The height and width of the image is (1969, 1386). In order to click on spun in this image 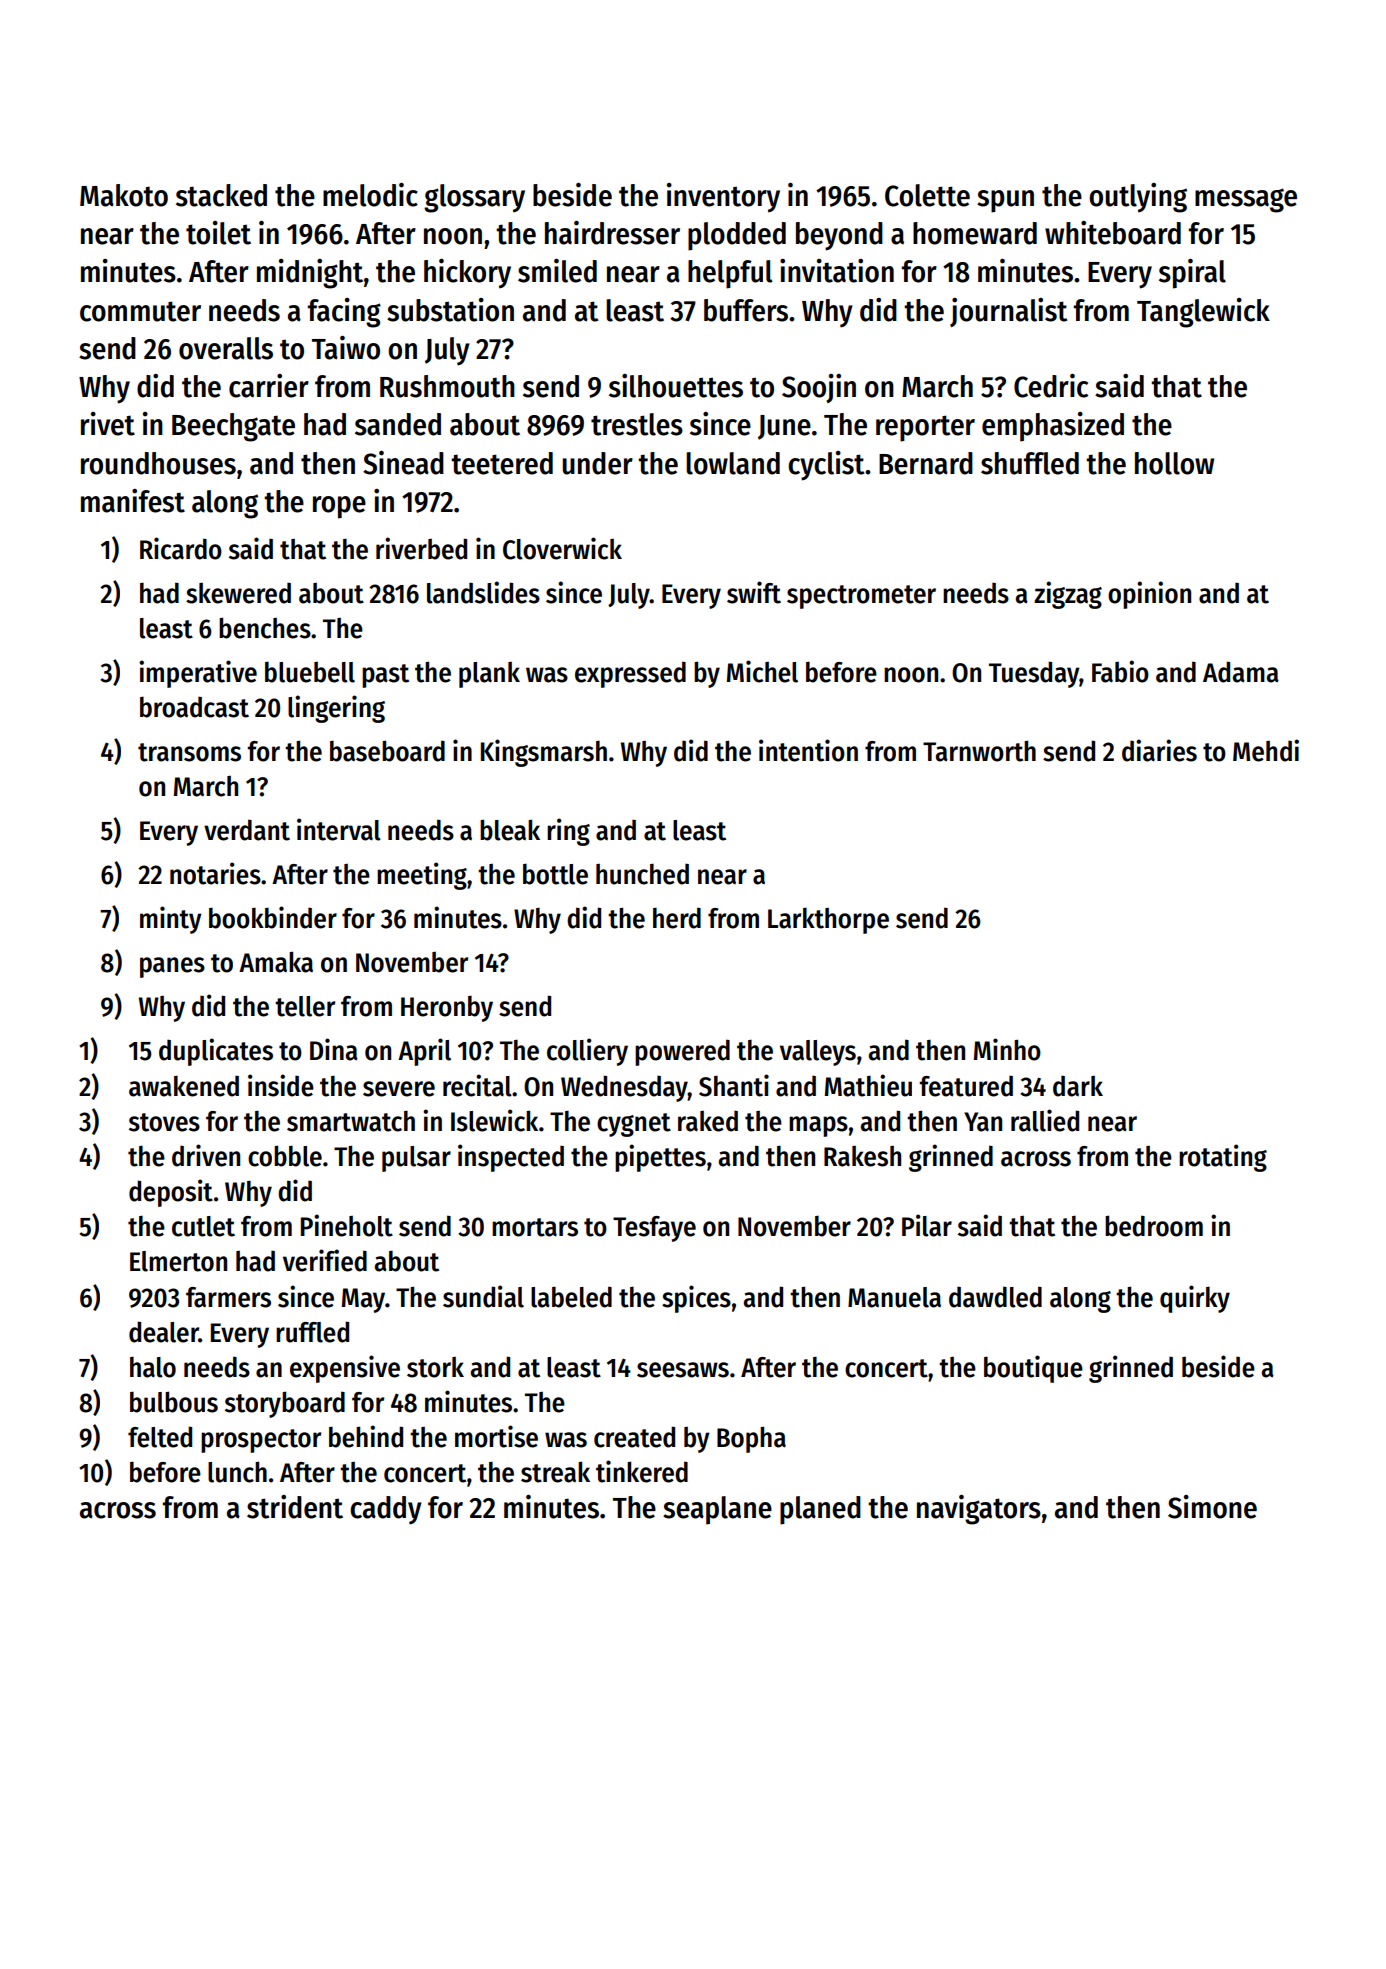, I will do `click(1005, 201)`.
